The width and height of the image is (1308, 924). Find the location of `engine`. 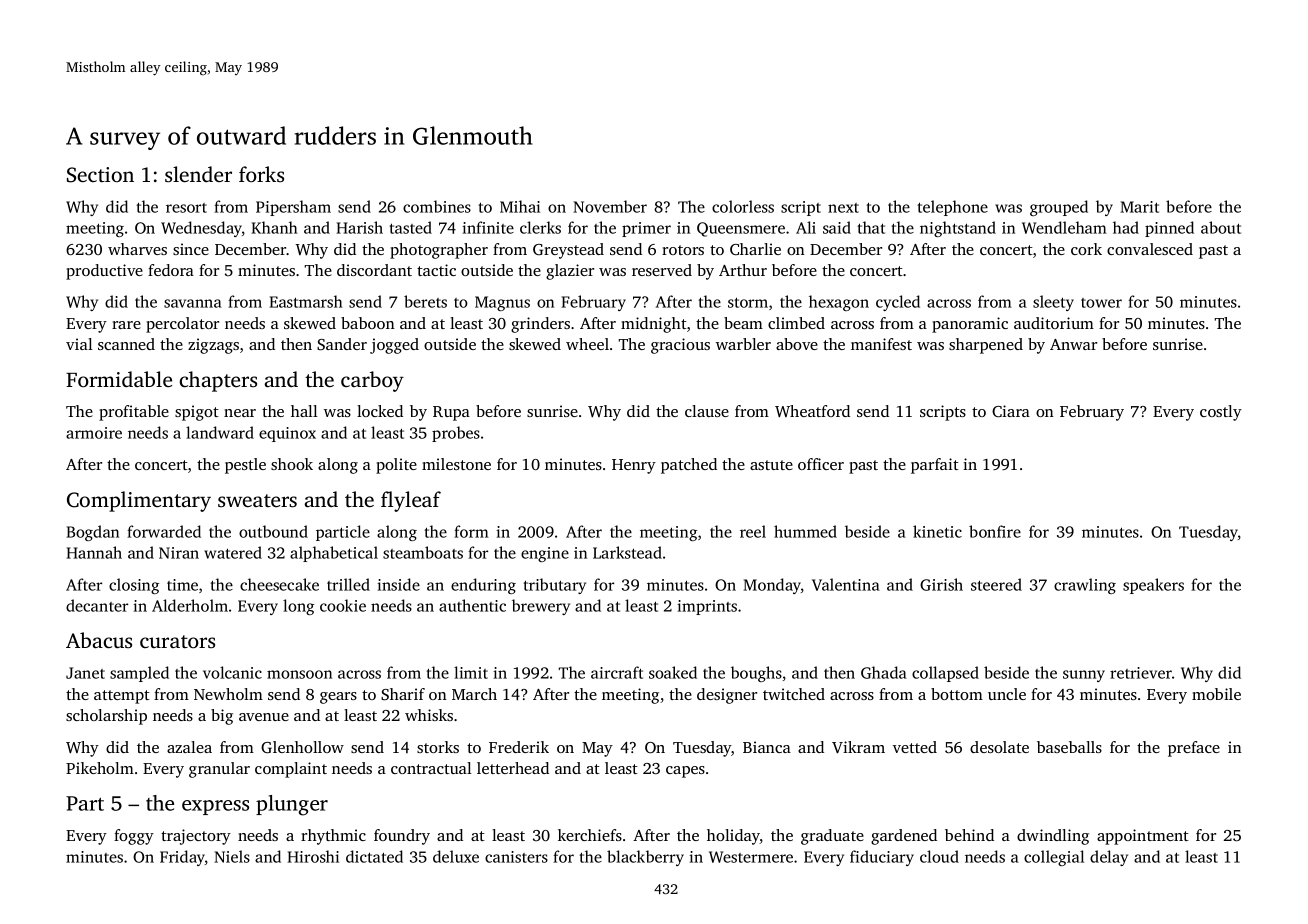

engine is located at coordinates (545, 554).
